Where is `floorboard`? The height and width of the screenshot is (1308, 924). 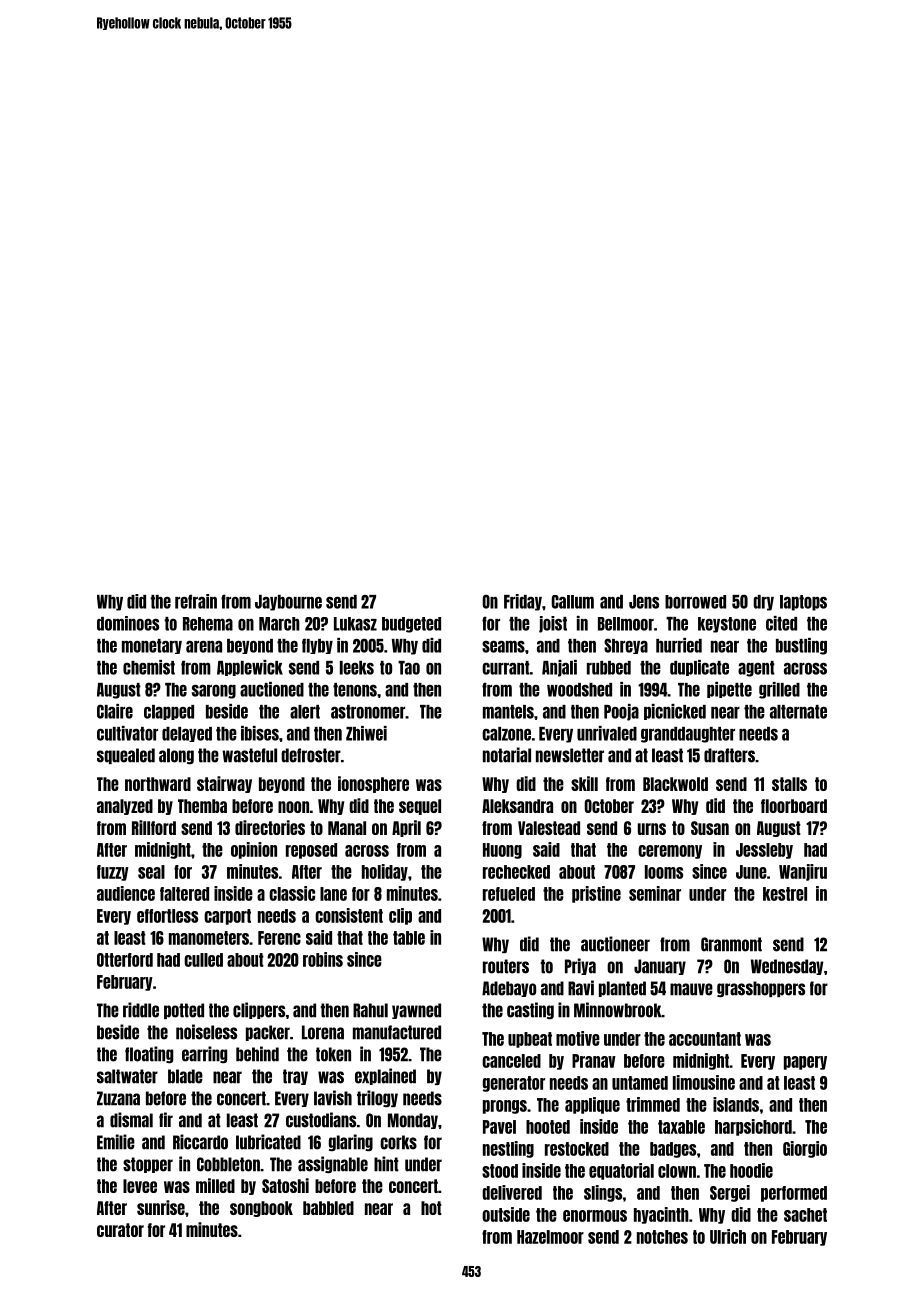
floorboard is located at coordinates (794, 806).
